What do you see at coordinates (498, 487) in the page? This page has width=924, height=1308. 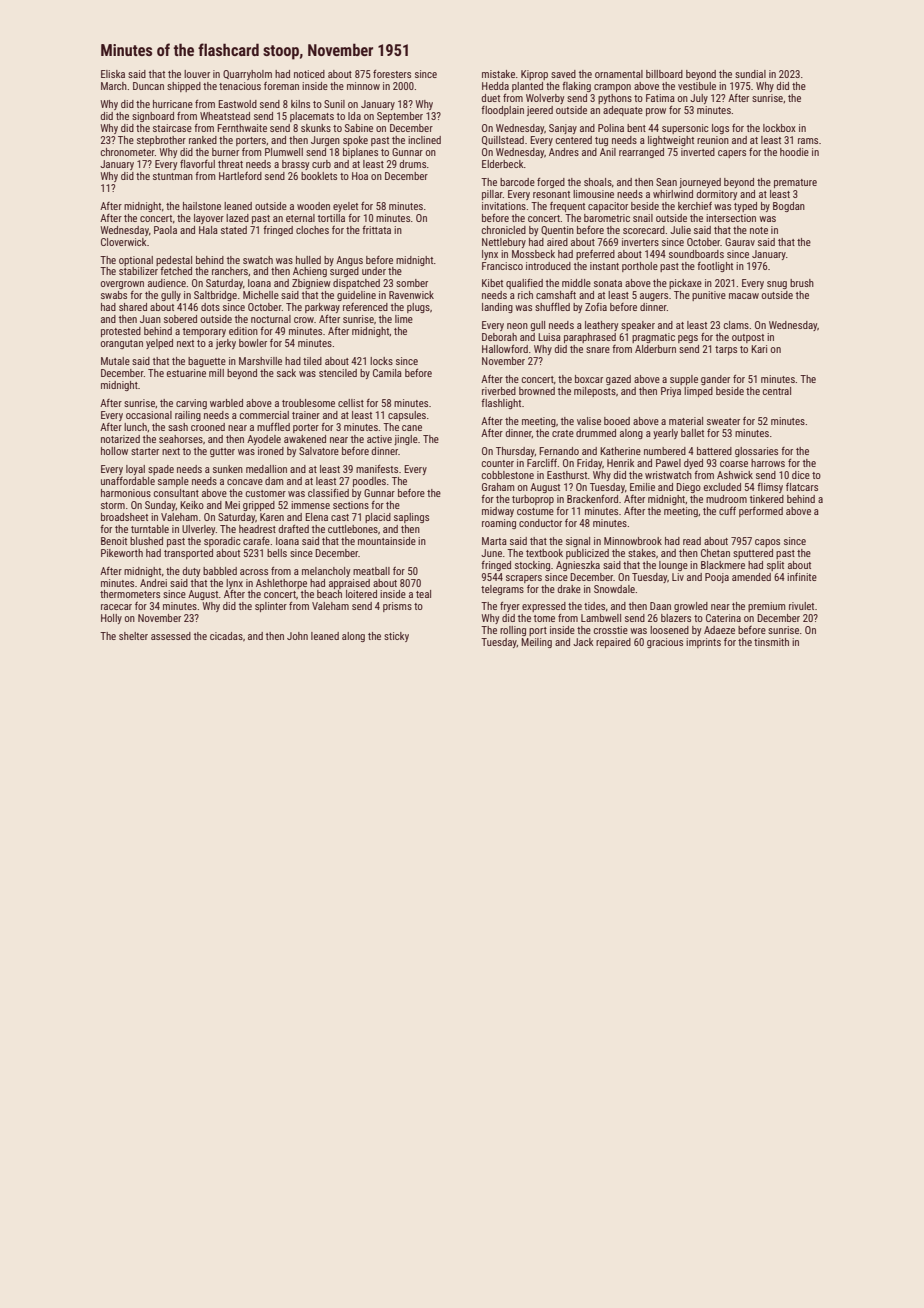 I see `Graham` at bounding box center [498, 487].
